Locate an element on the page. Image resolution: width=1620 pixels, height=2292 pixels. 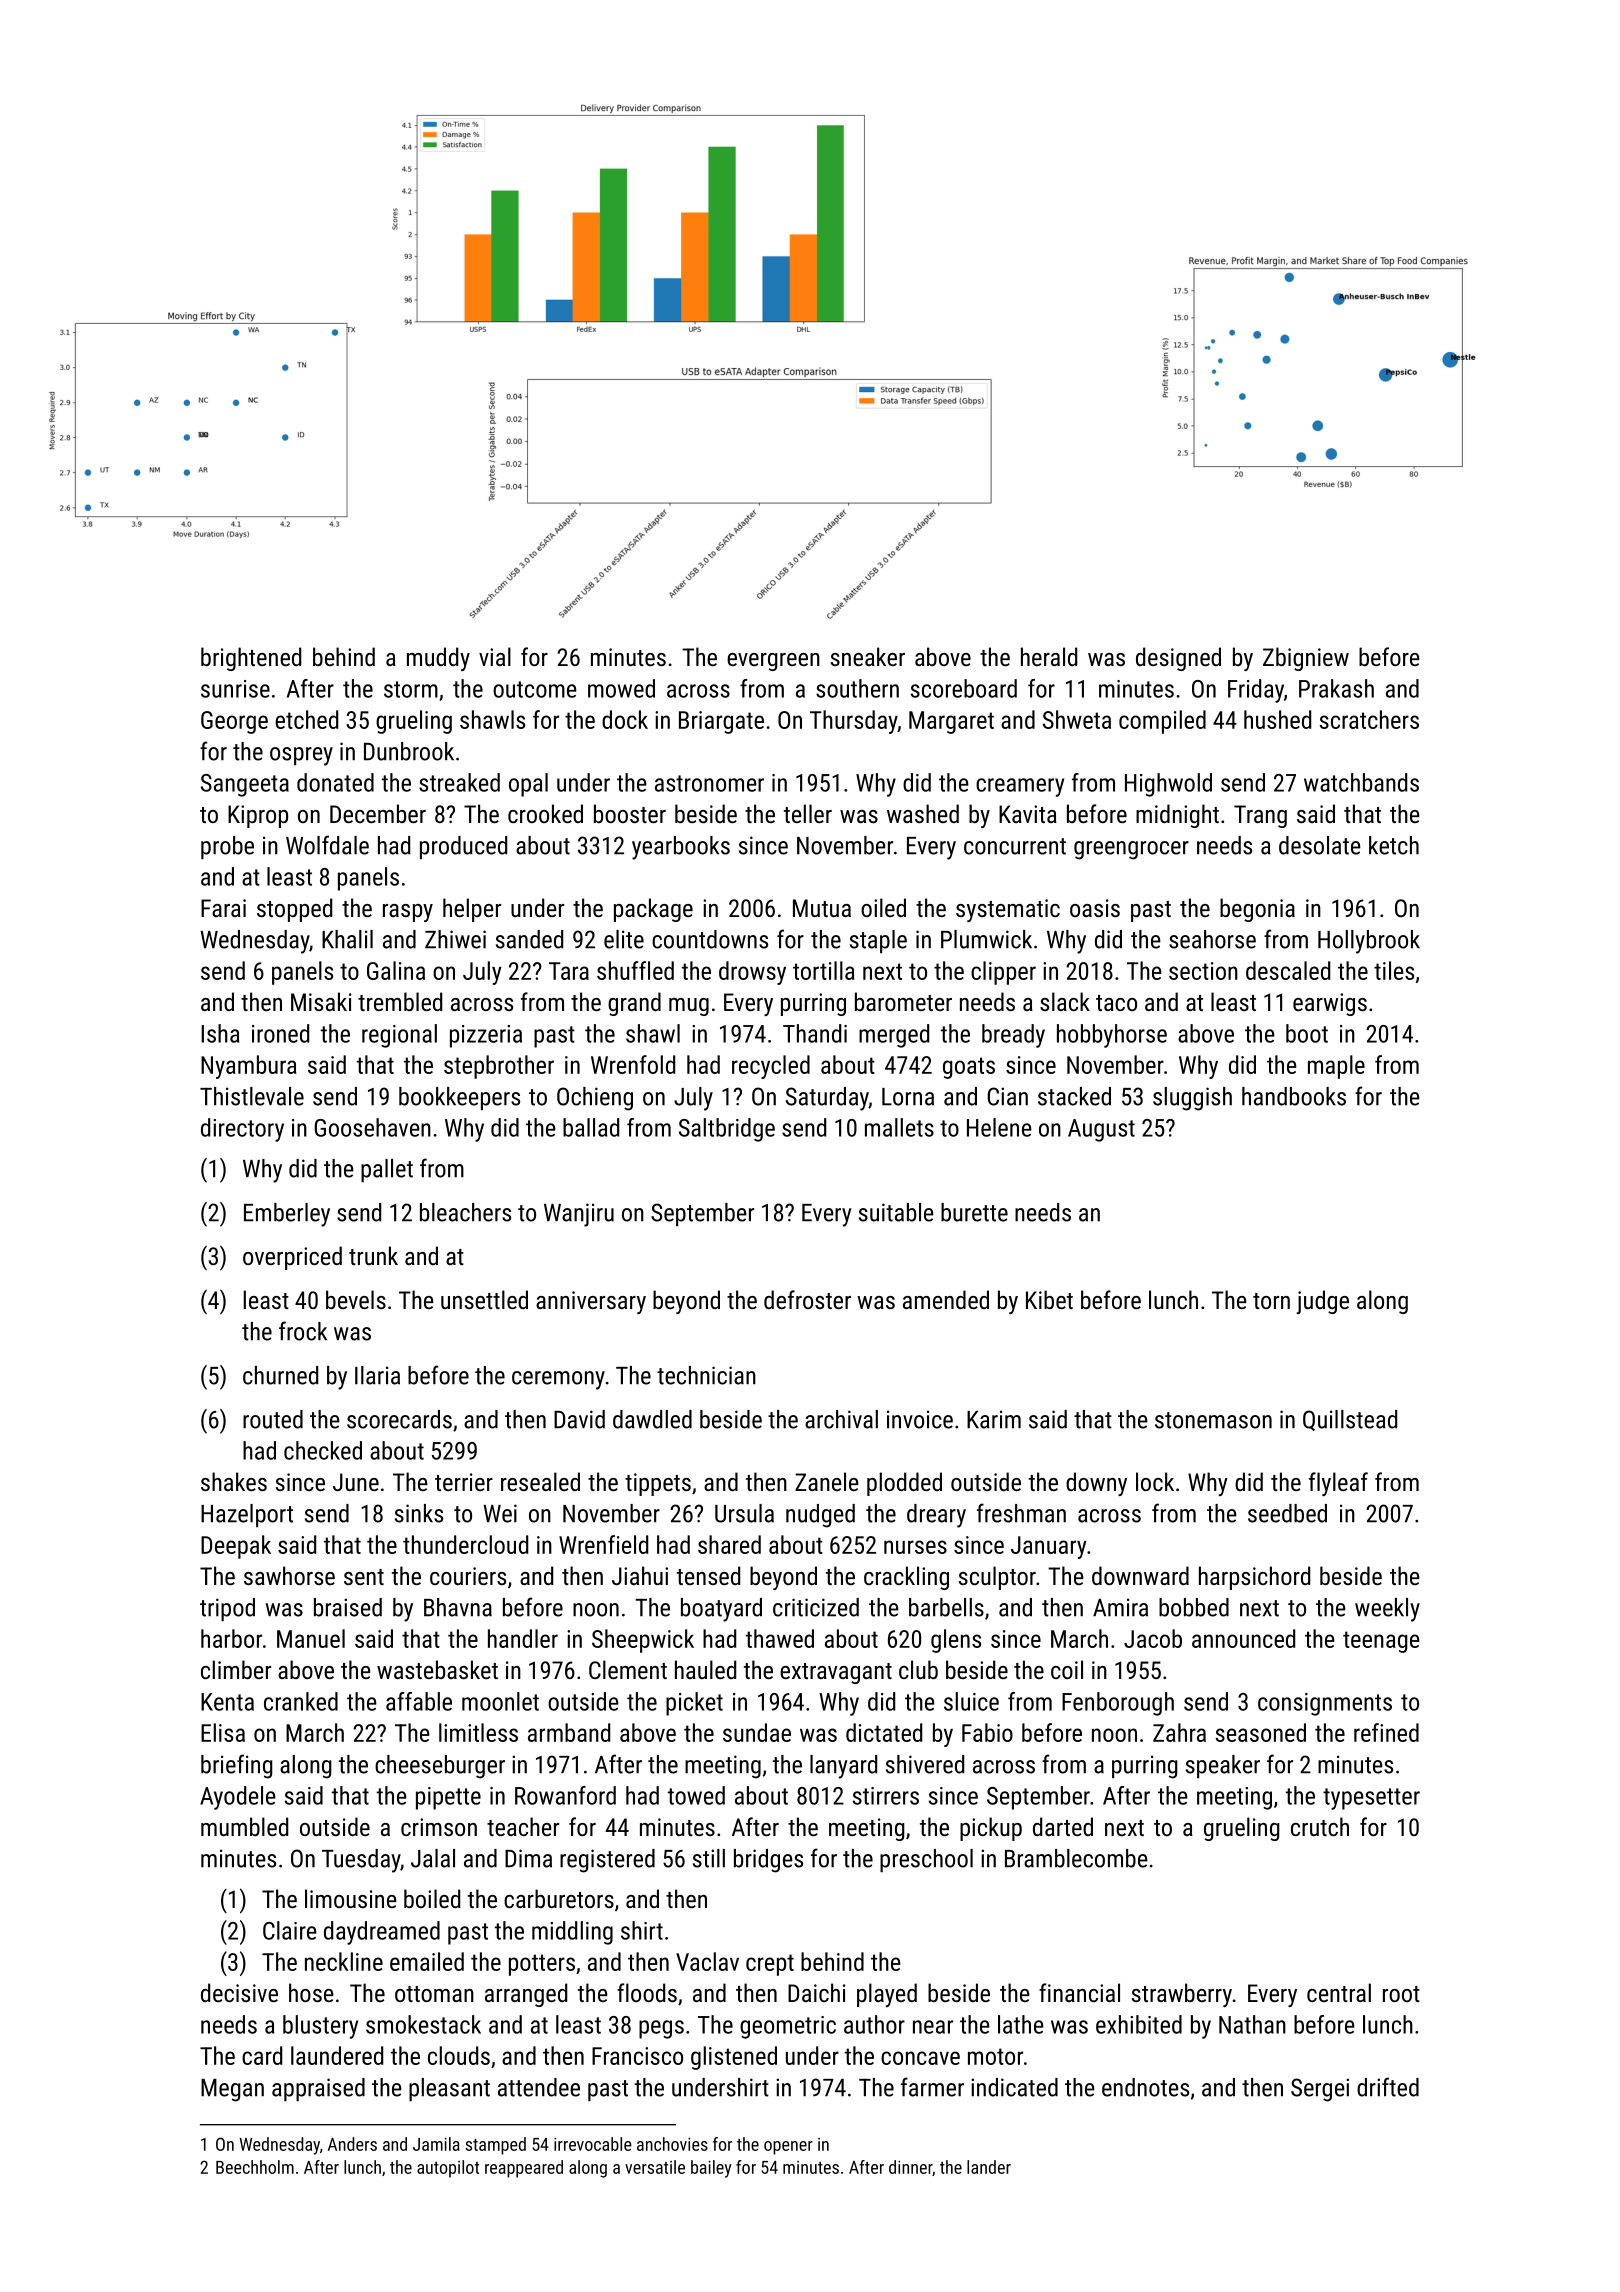
reappeared is located at coordinates (524, 2169).
